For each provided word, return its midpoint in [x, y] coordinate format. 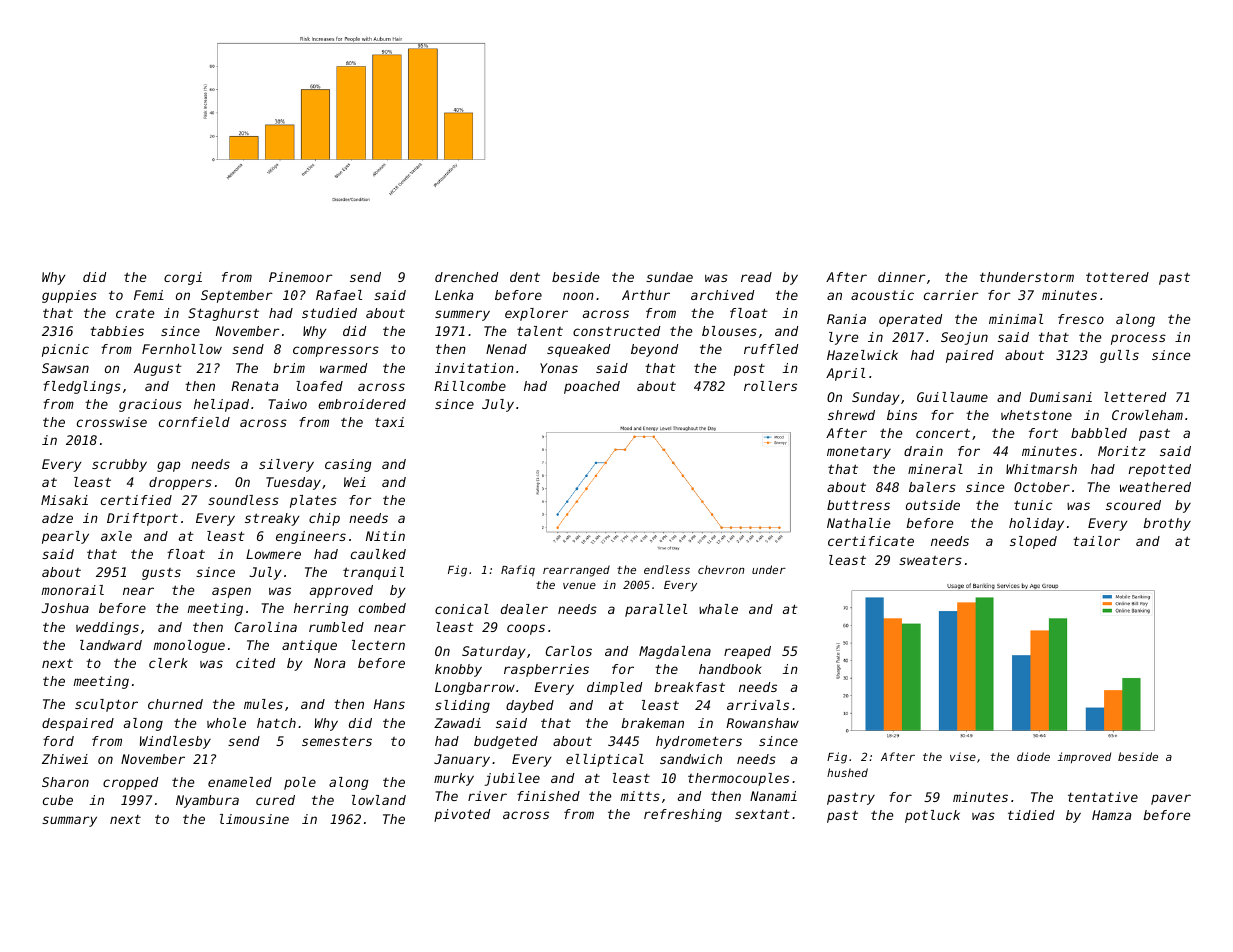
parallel [656, 610]
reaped [747, 652]
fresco [1081, 319]
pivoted [462, 815]
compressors [336, 351]
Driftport [142, 519]
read [756, 277]
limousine [254, 819]
